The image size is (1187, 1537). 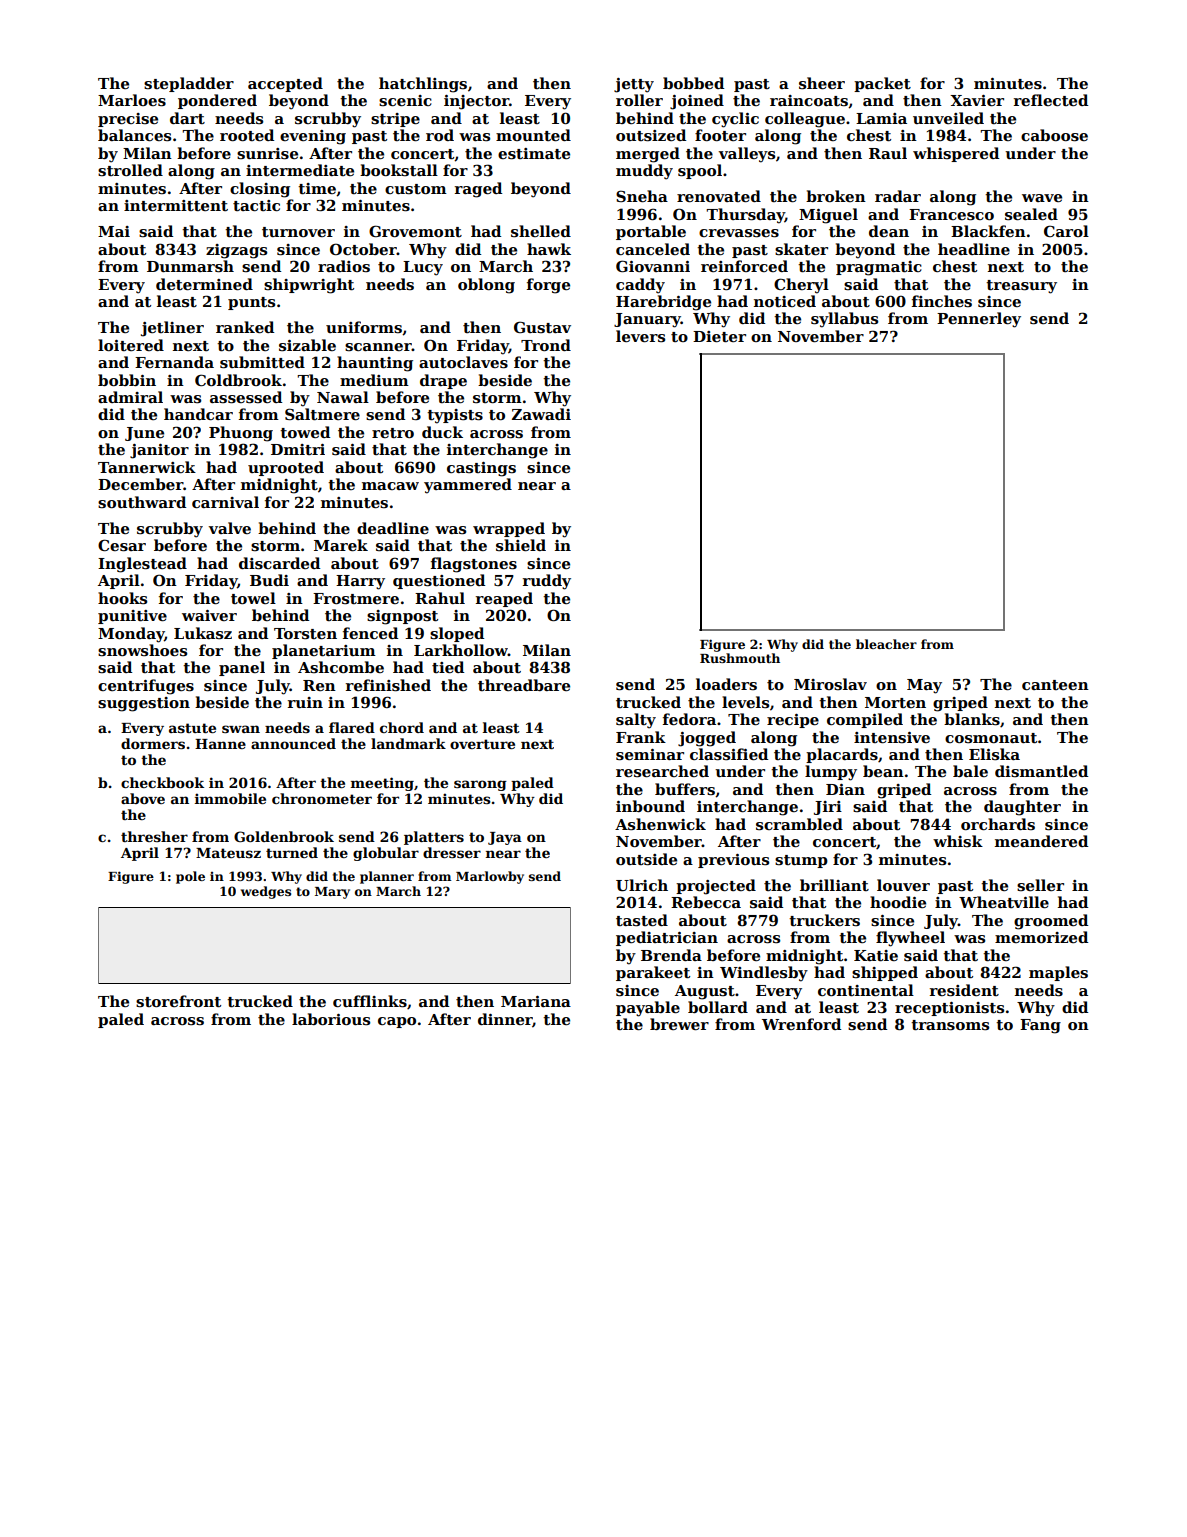 I want to click on Fang, so click(x=1040, y=1026).
